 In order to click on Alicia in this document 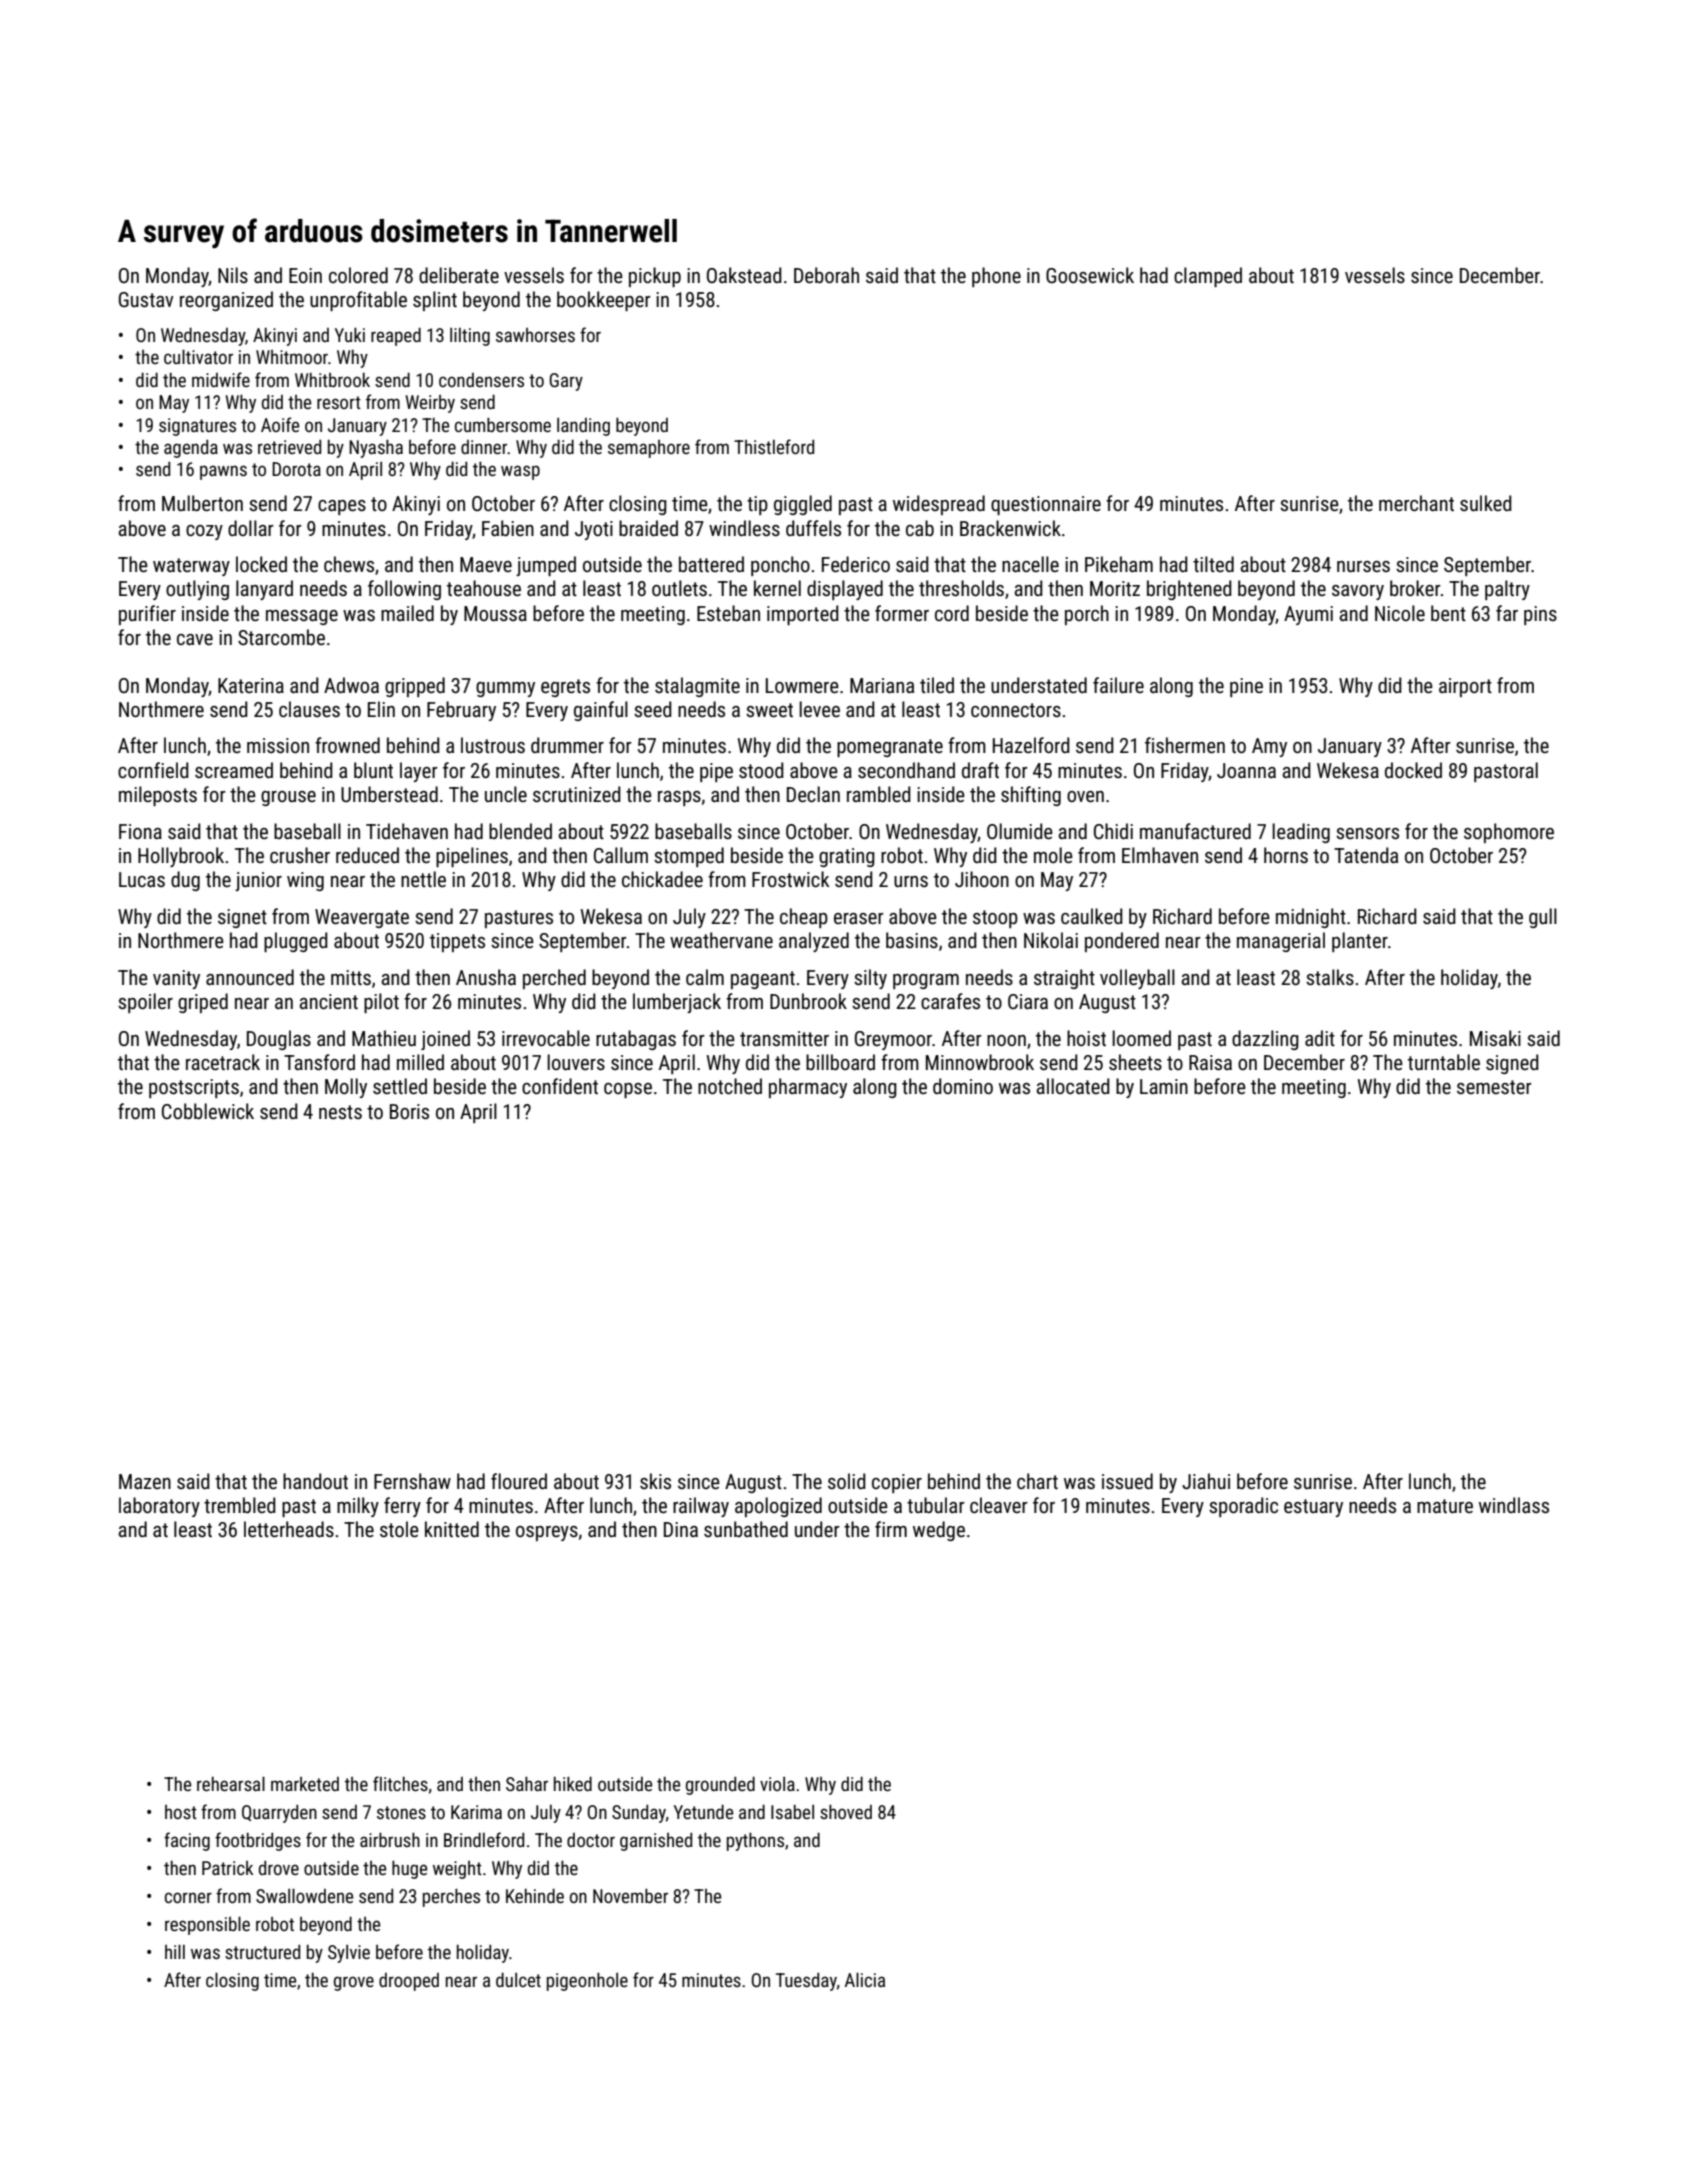, I will do `click(865, 1979)`.
